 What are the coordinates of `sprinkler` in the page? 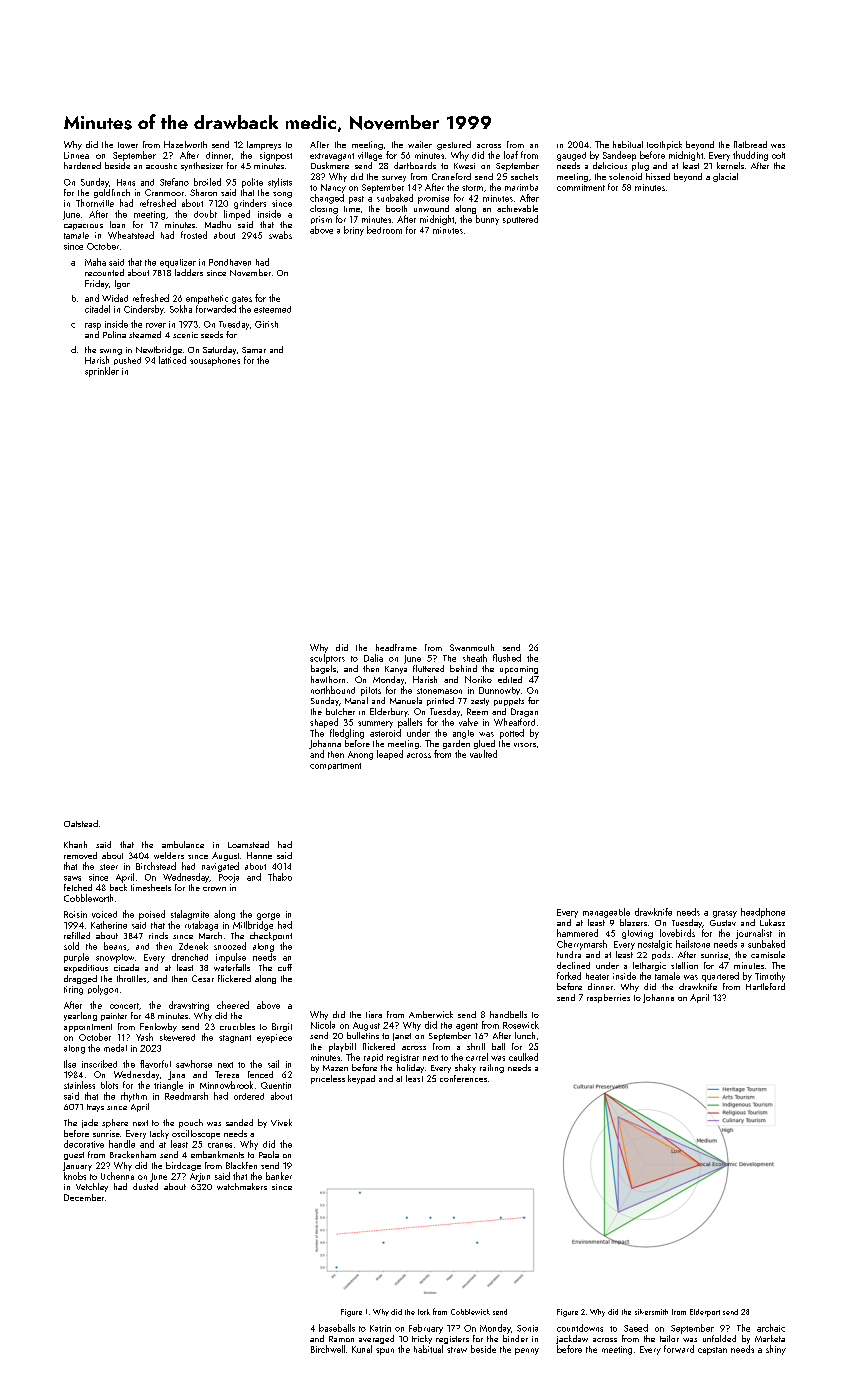 It's located at (102, 372).
